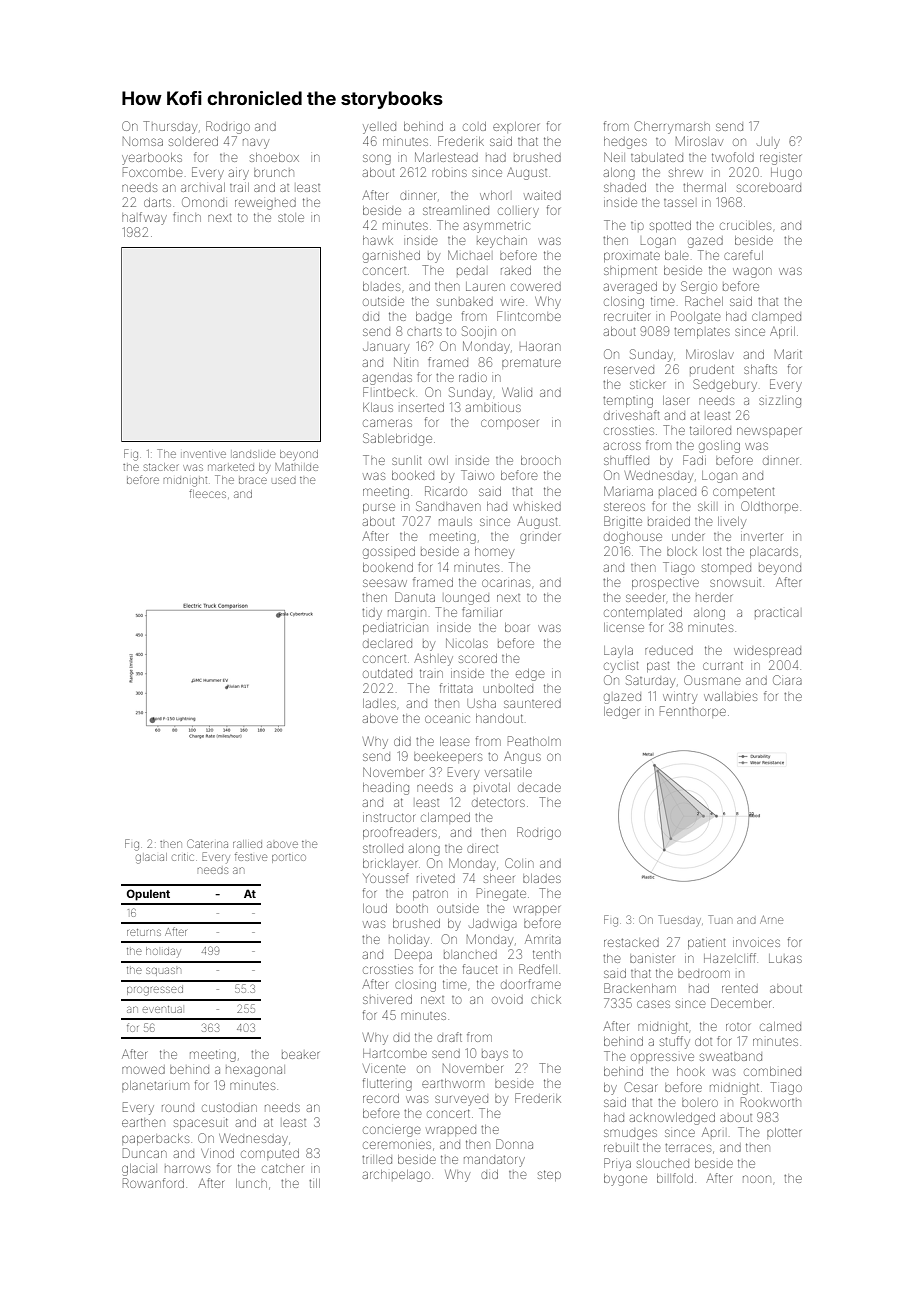 This document has width=924, height=1308. Describe the element at coordinates (694, 460) in the document. I see `Fadi` at that location.
